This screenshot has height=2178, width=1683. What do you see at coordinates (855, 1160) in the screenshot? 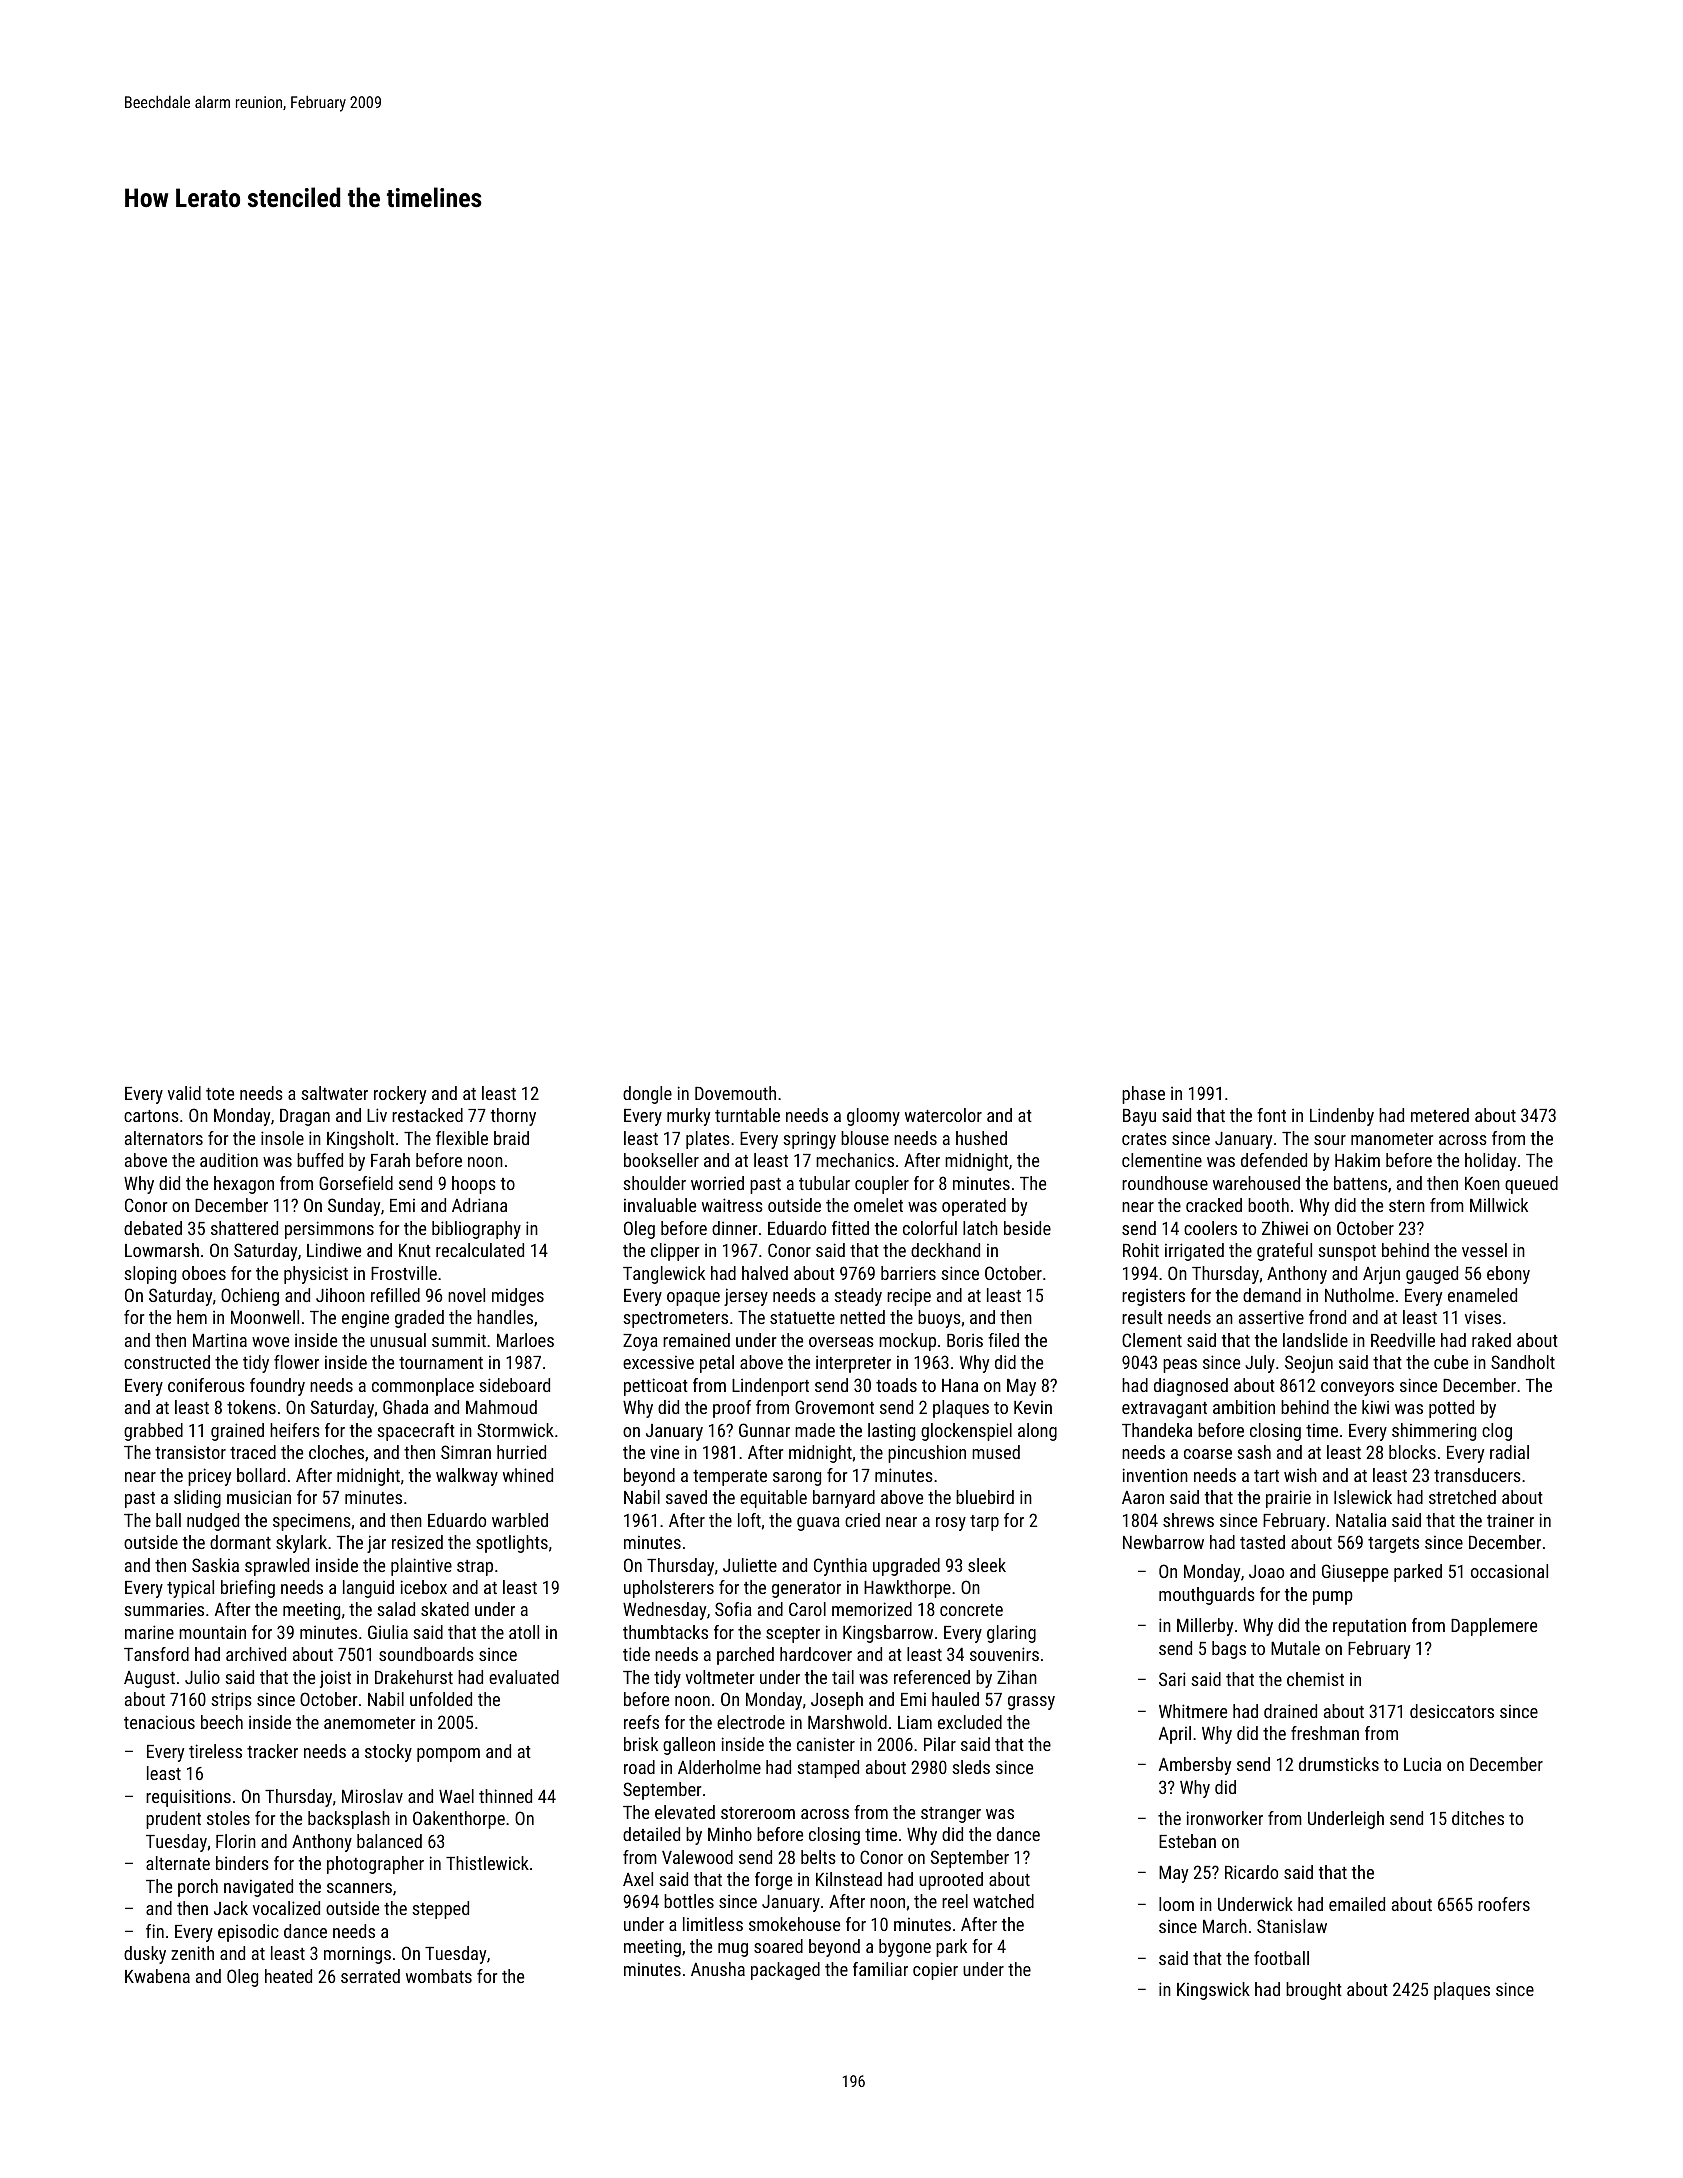
I see `mechanics` at bounding box center [855, 1160].
